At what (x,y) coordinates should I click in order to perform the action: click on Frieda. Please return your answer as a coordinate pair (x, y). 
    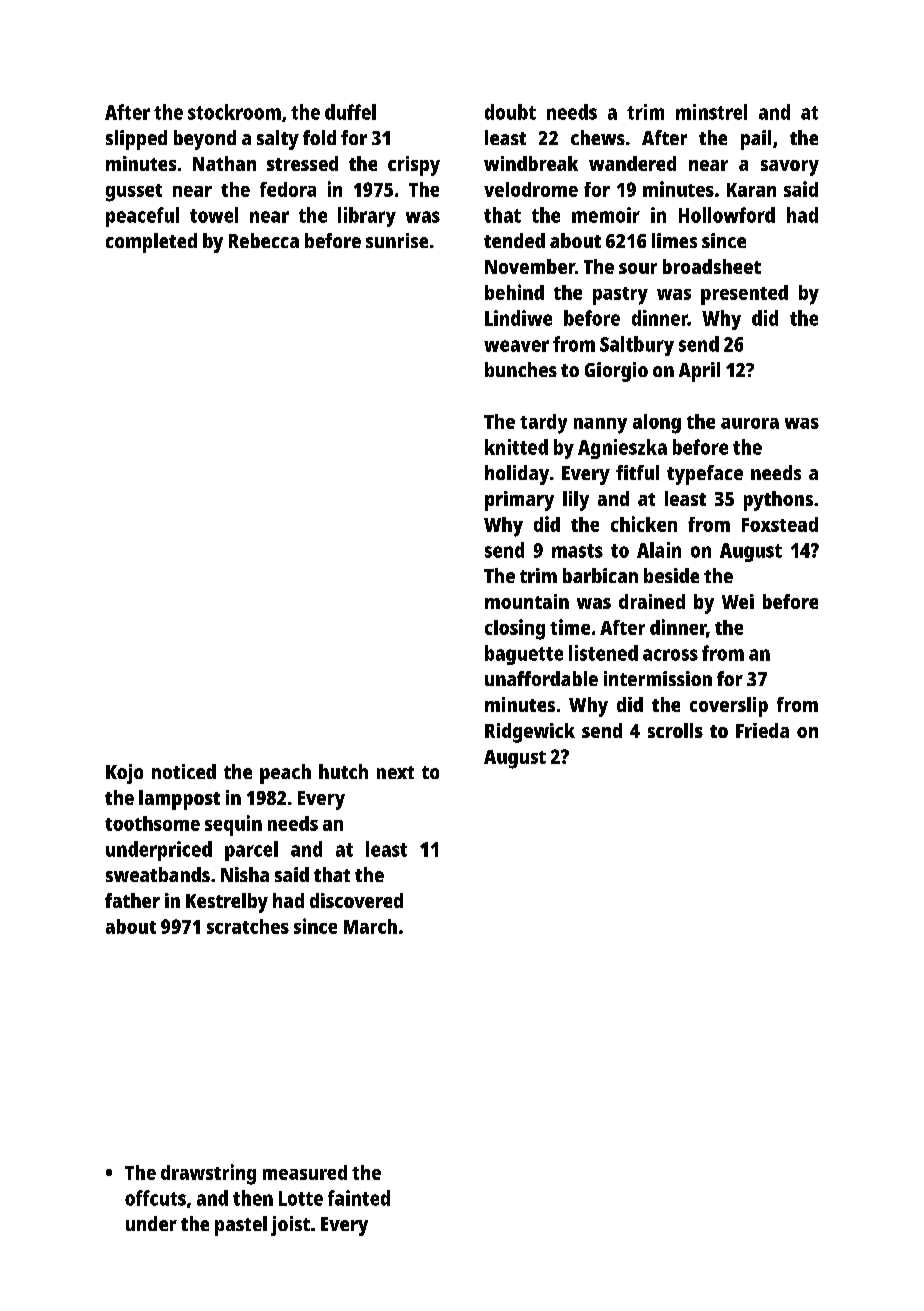
    Looking at the image, I should click on (762, 730).
